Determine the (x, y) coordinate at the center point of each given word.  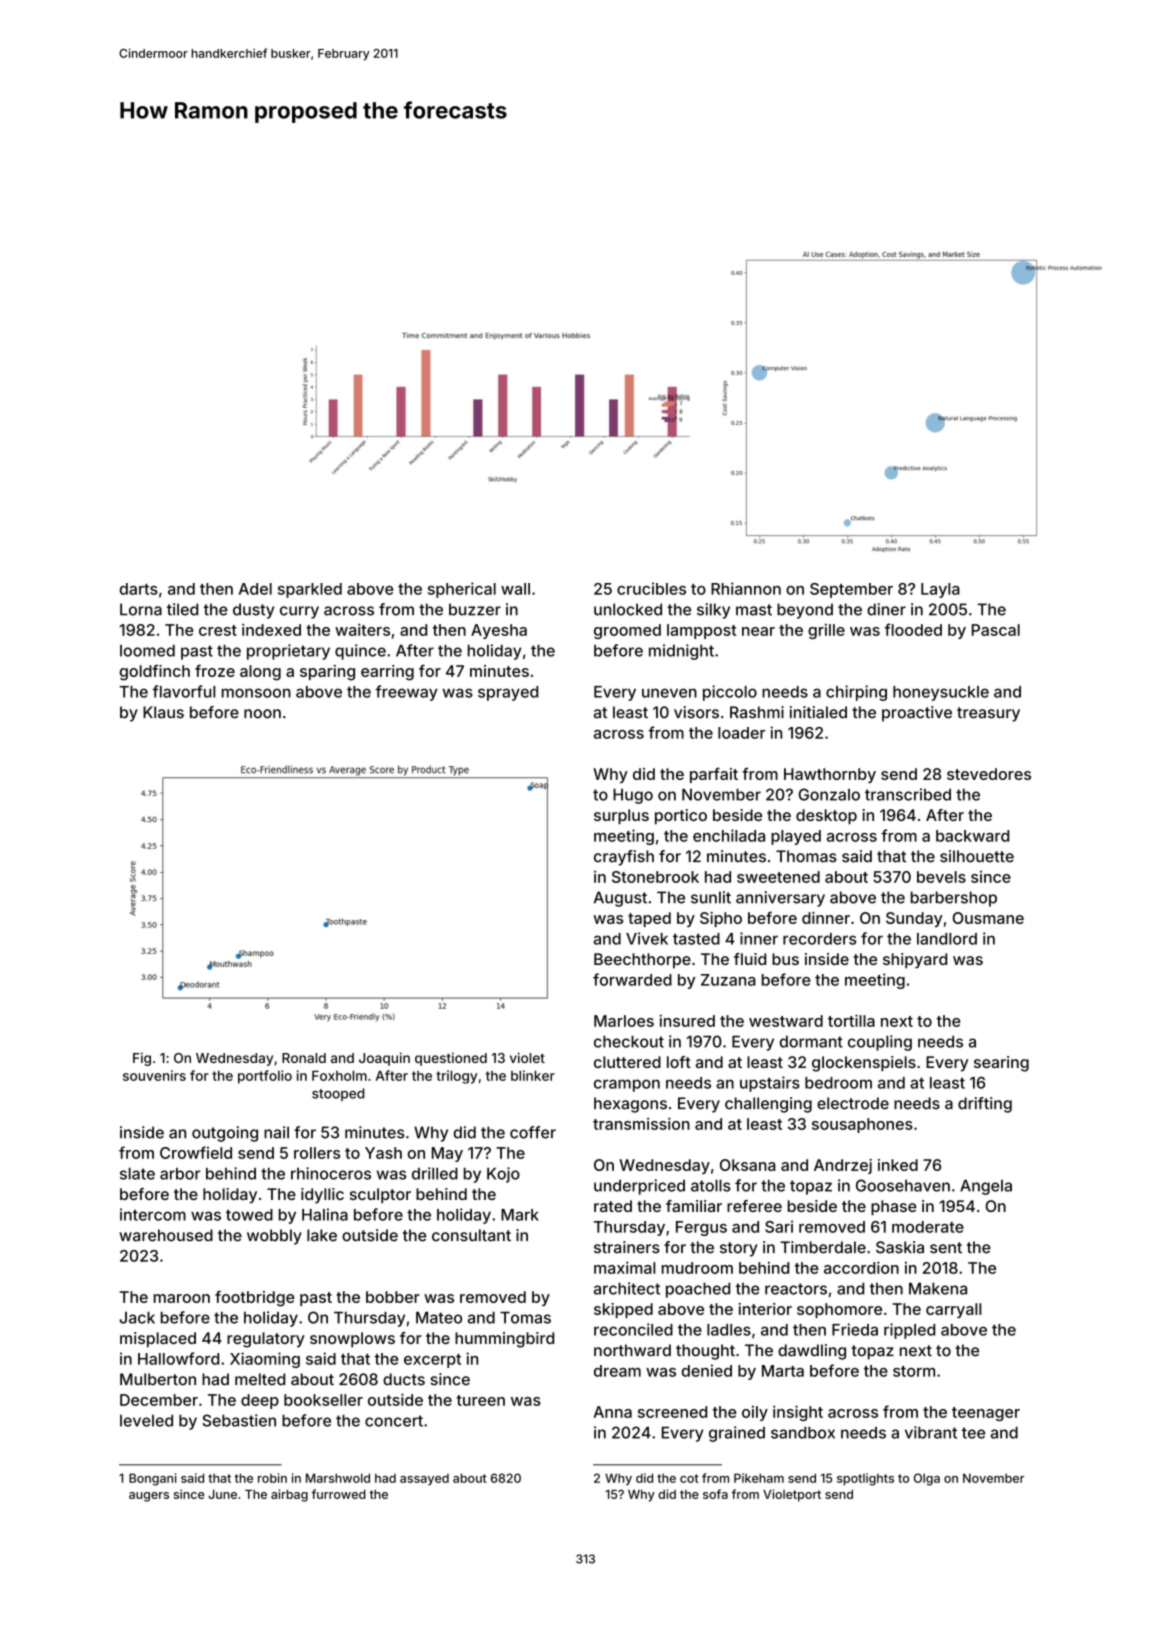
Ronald (304, 1058)
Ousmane (988, 918)
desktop (826, 817)
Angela (986, 1187)
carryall (953, 1310)
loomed (147, 651)
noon (262, 714)
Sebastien (239, 1420)
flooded (913, 629)
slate (137, 1174)
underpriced (639, 1187)
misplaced (158, 1340)
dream (617, 1371)
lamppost (701, 631)
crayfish (624, 858)
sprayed (508, 693)
